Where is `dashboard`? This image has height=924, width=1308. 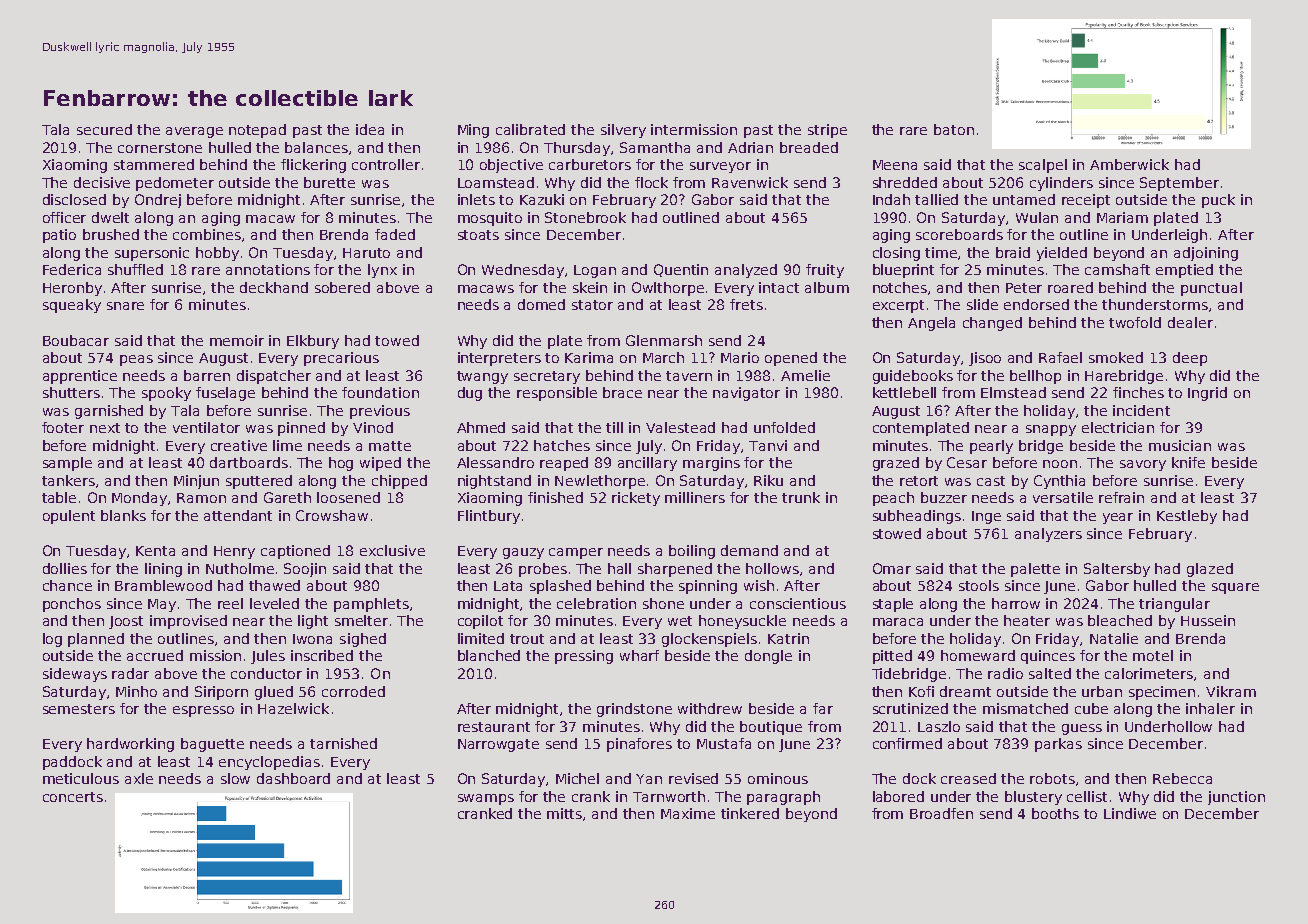 dashboard is located at coordinates (293, 778).
